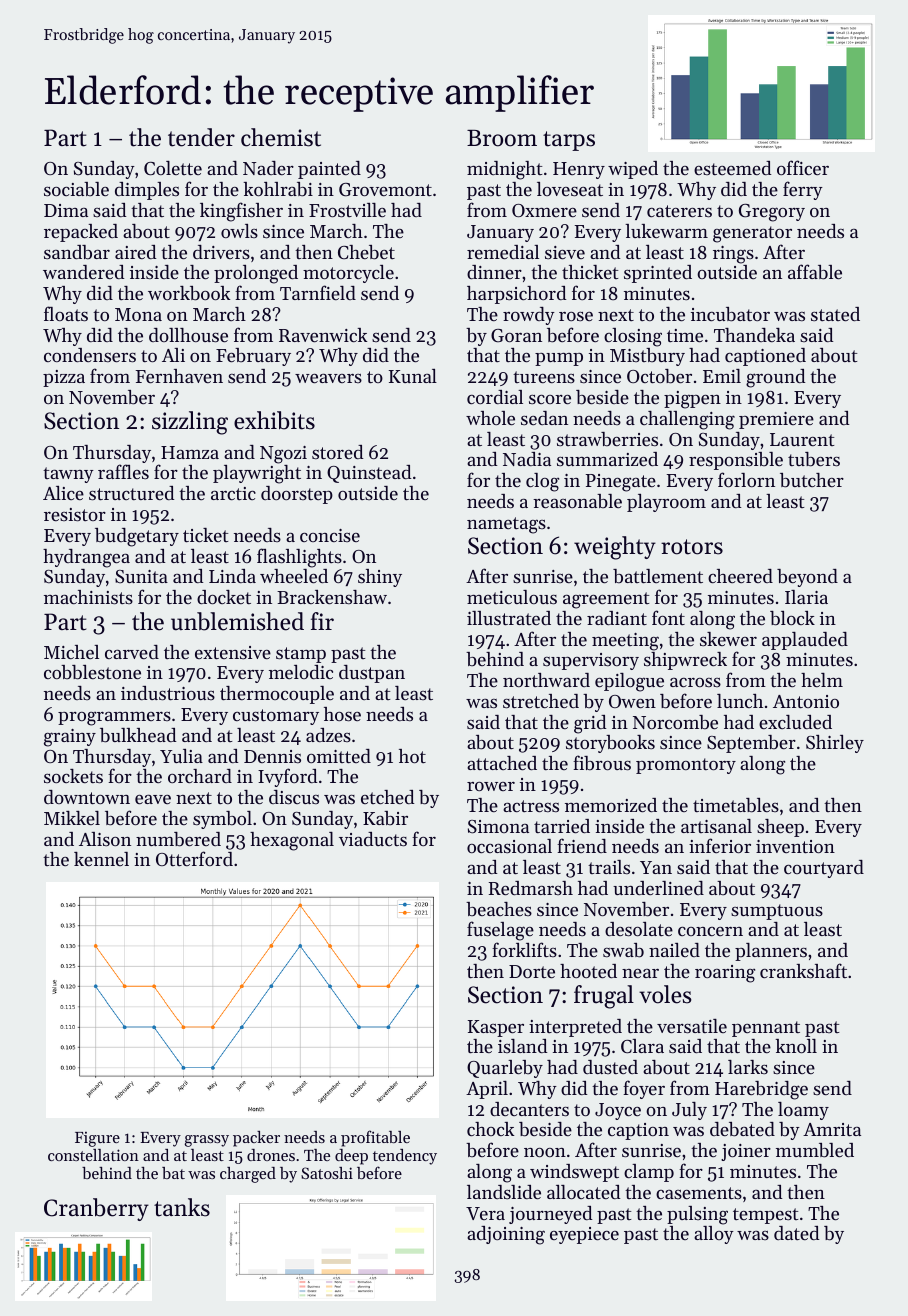  Describe the element at coordinates (93, 1155) in the screenshot. I see `constellation` at that location.
